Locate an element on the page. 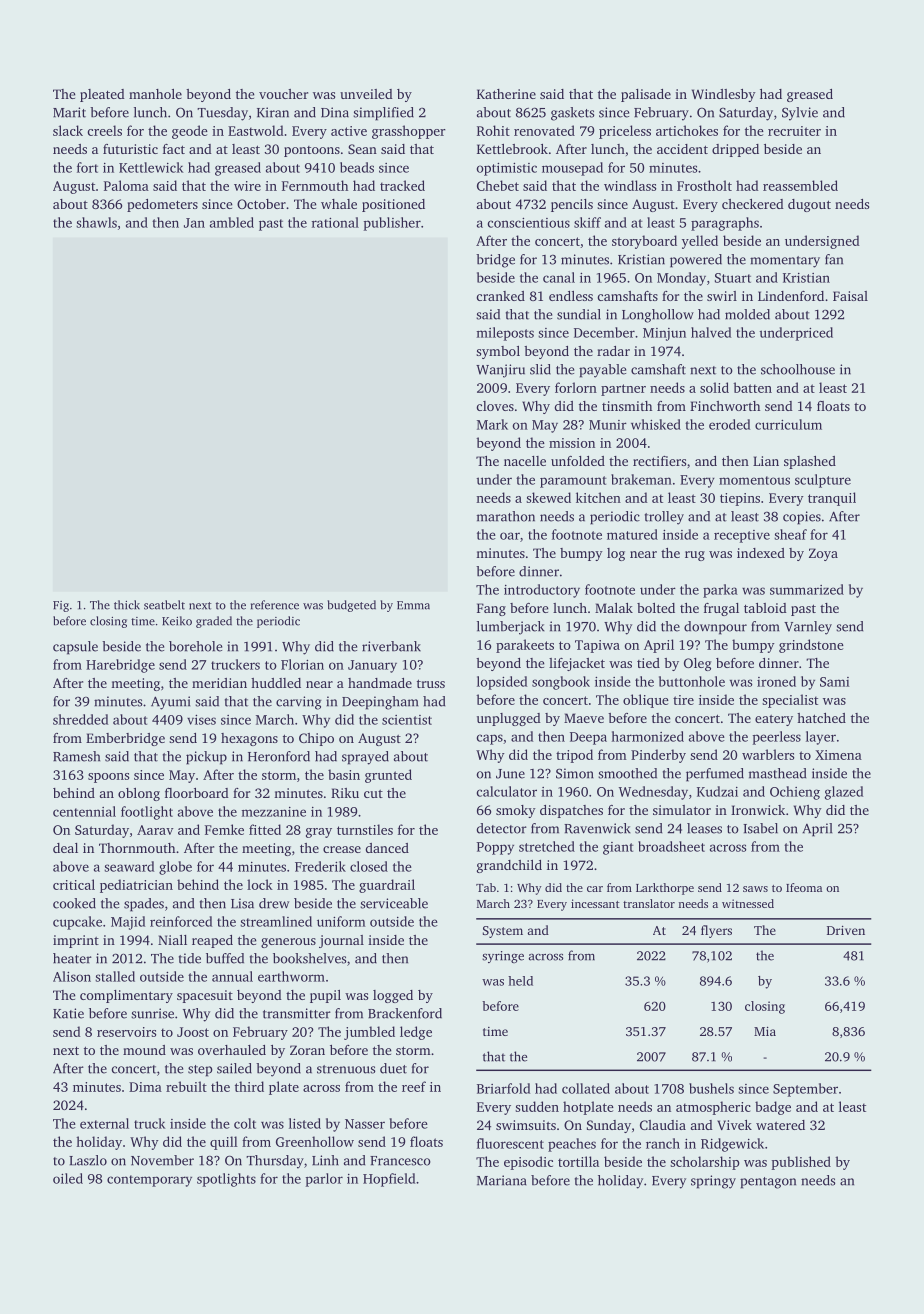 The width and height of the document is (924, 1314). mileposts is located at coordinates (505, 334).
